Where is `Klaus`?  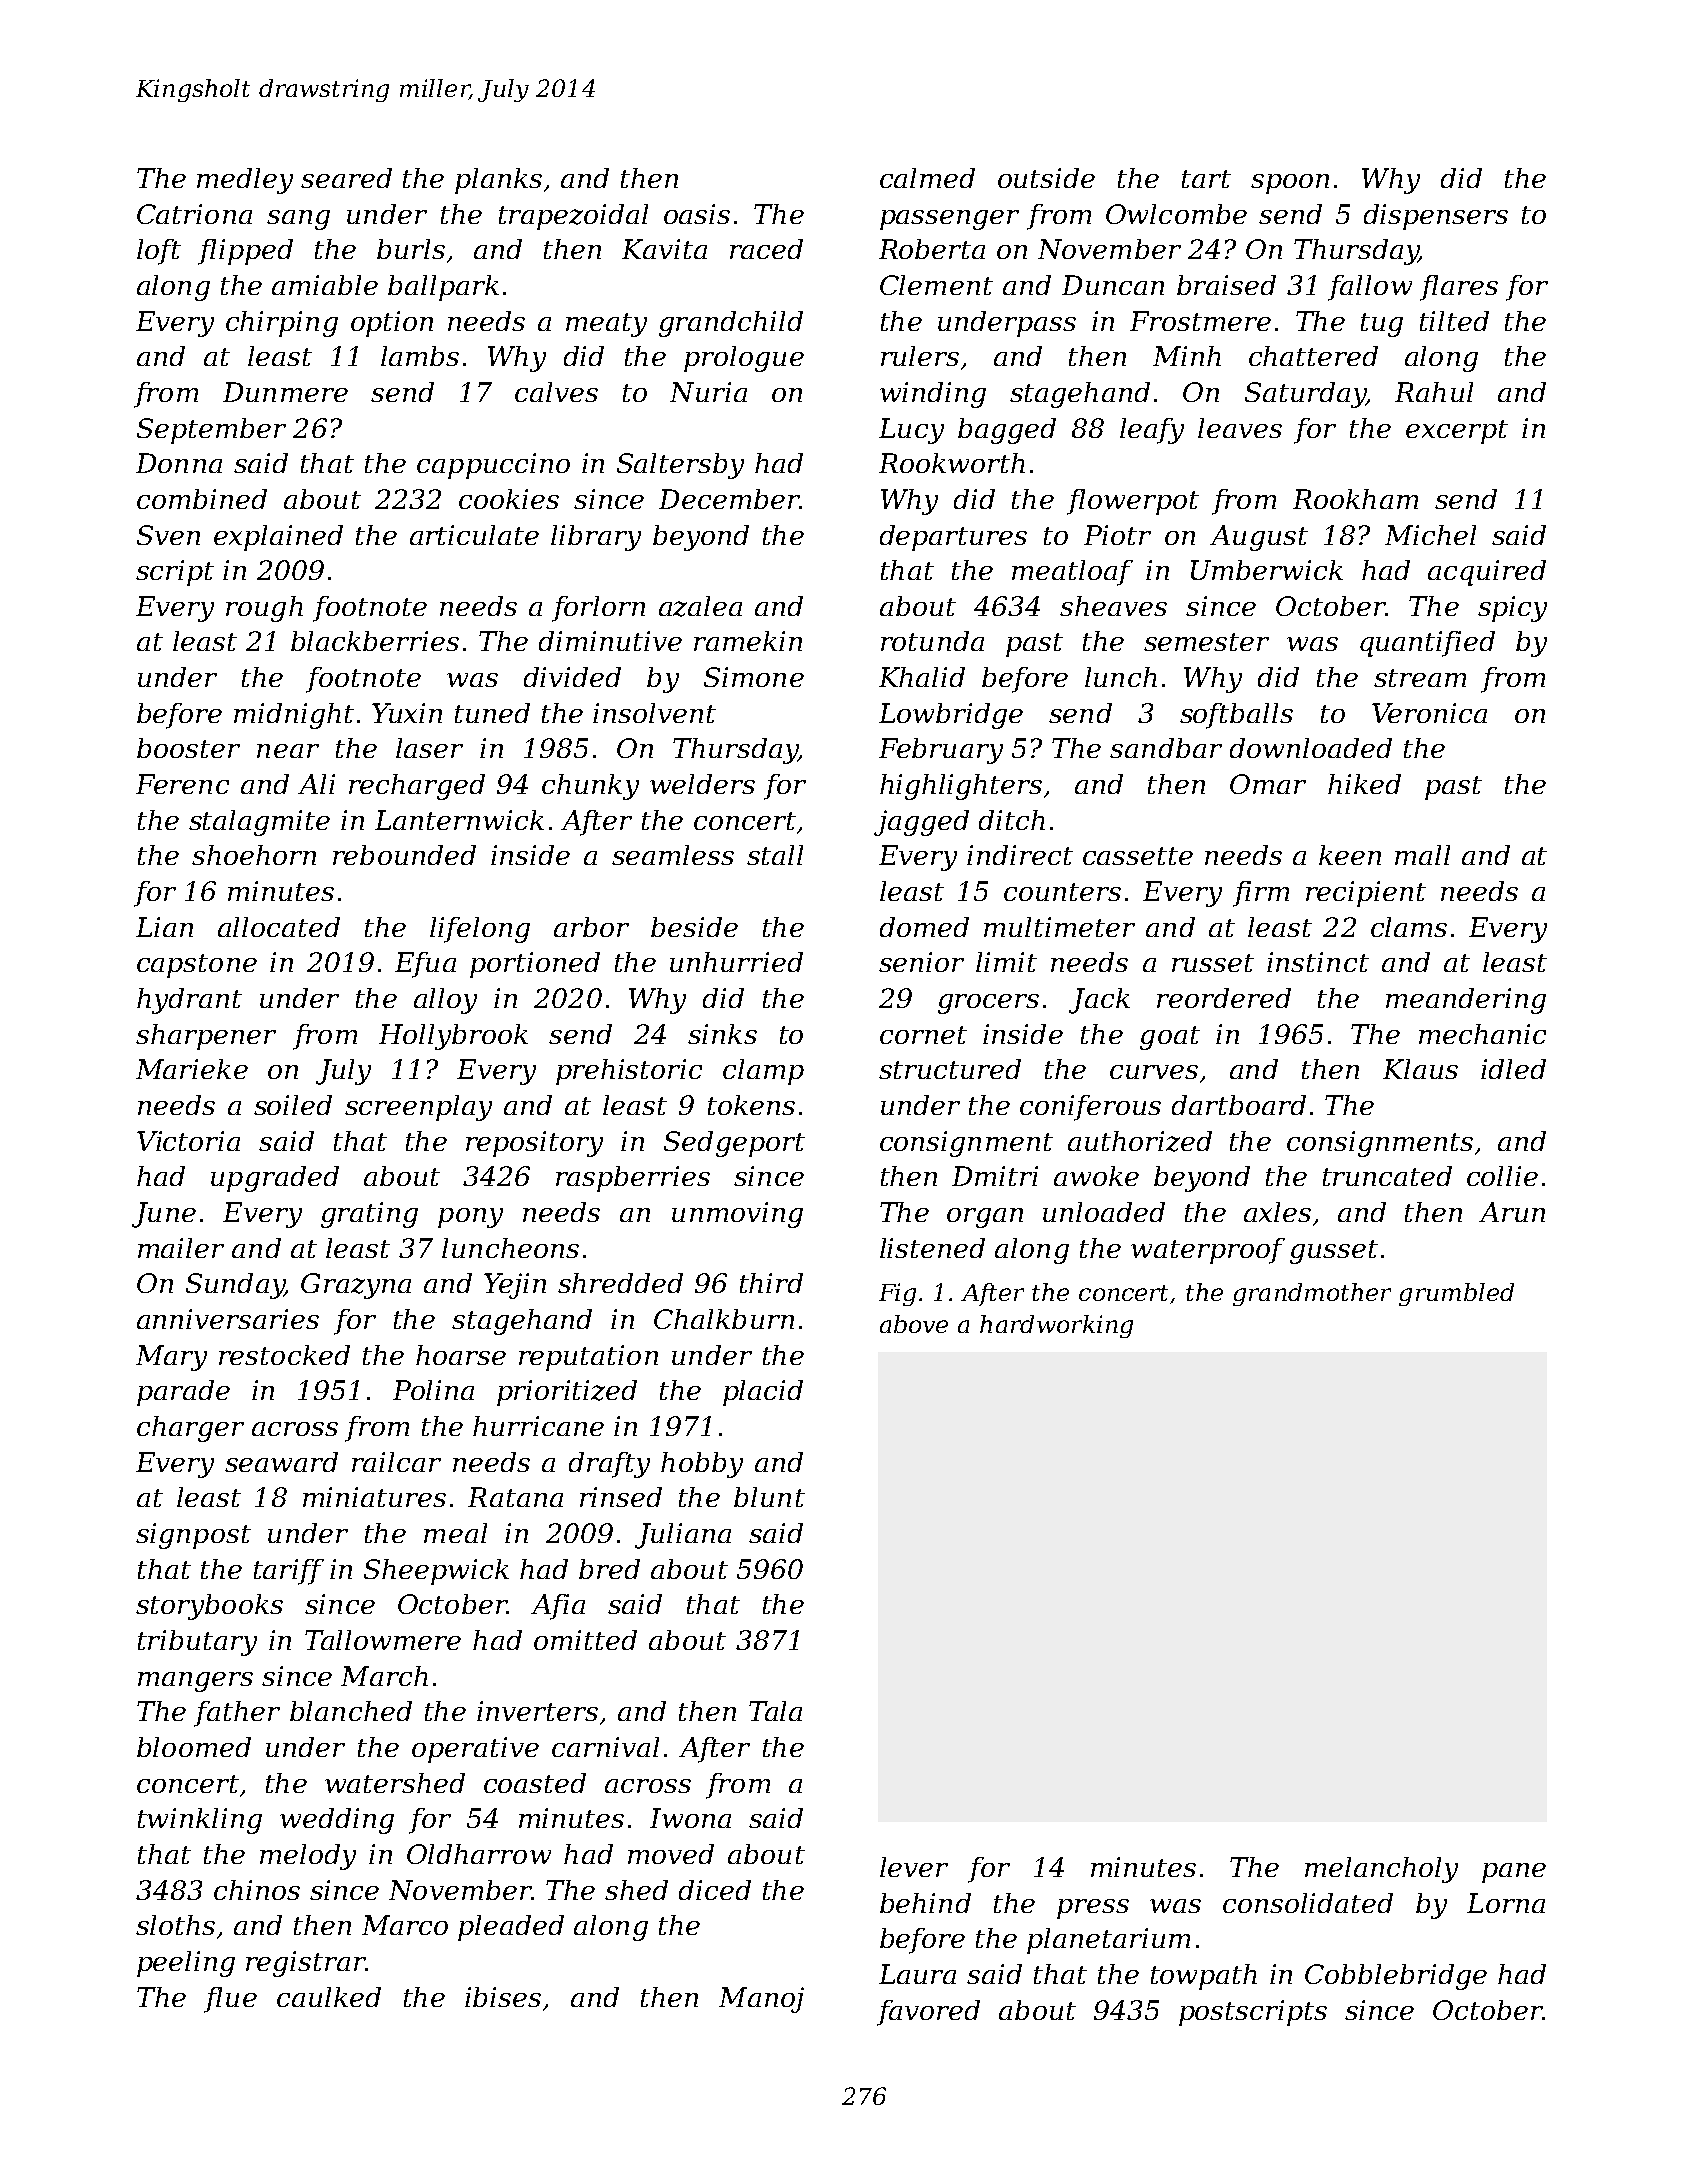 Klaus is located at coordinates (1420, 1069).
